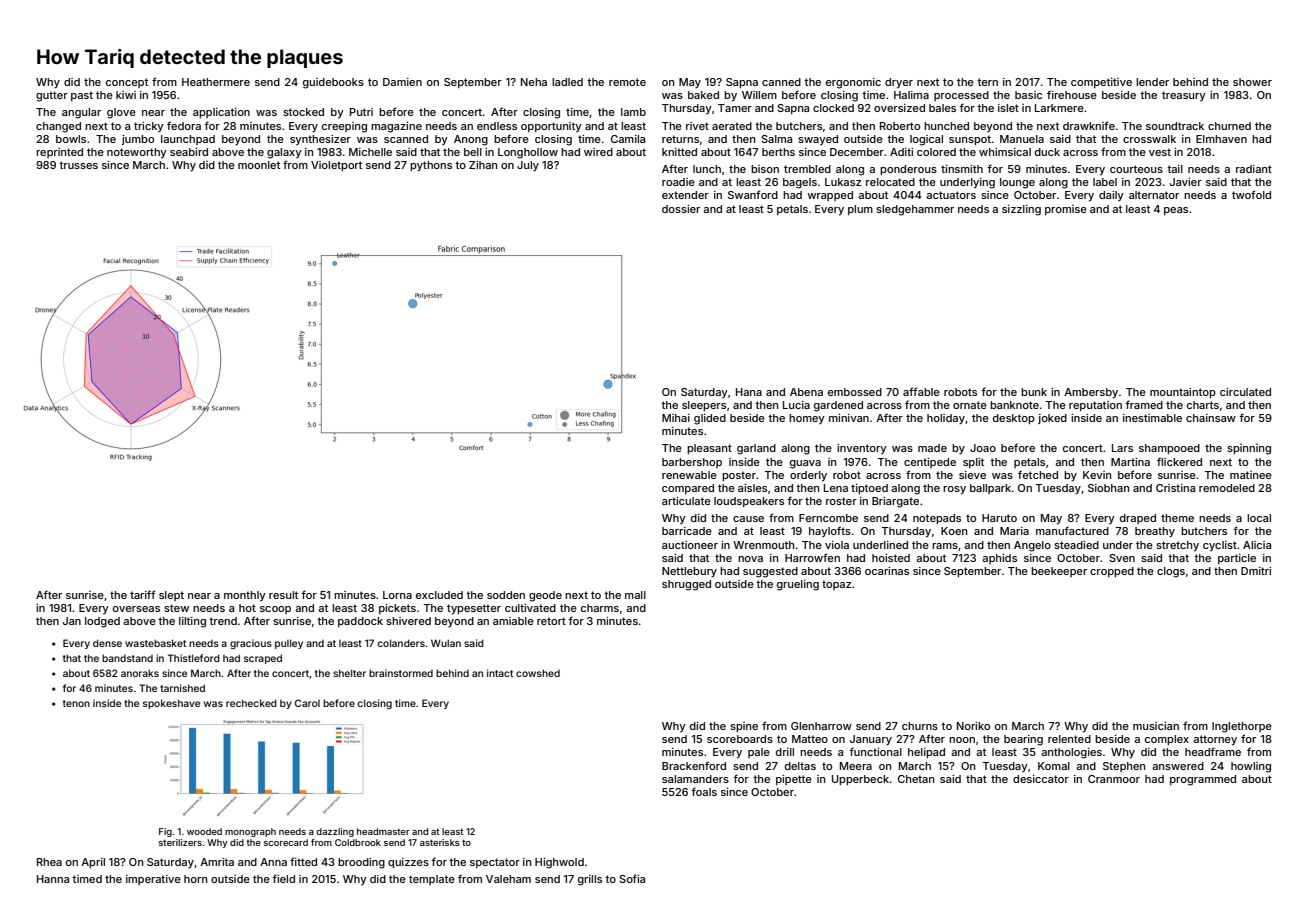  Describe the element at coordinates (676, 418) in the screenshot. I see `Mihai` at that location.
